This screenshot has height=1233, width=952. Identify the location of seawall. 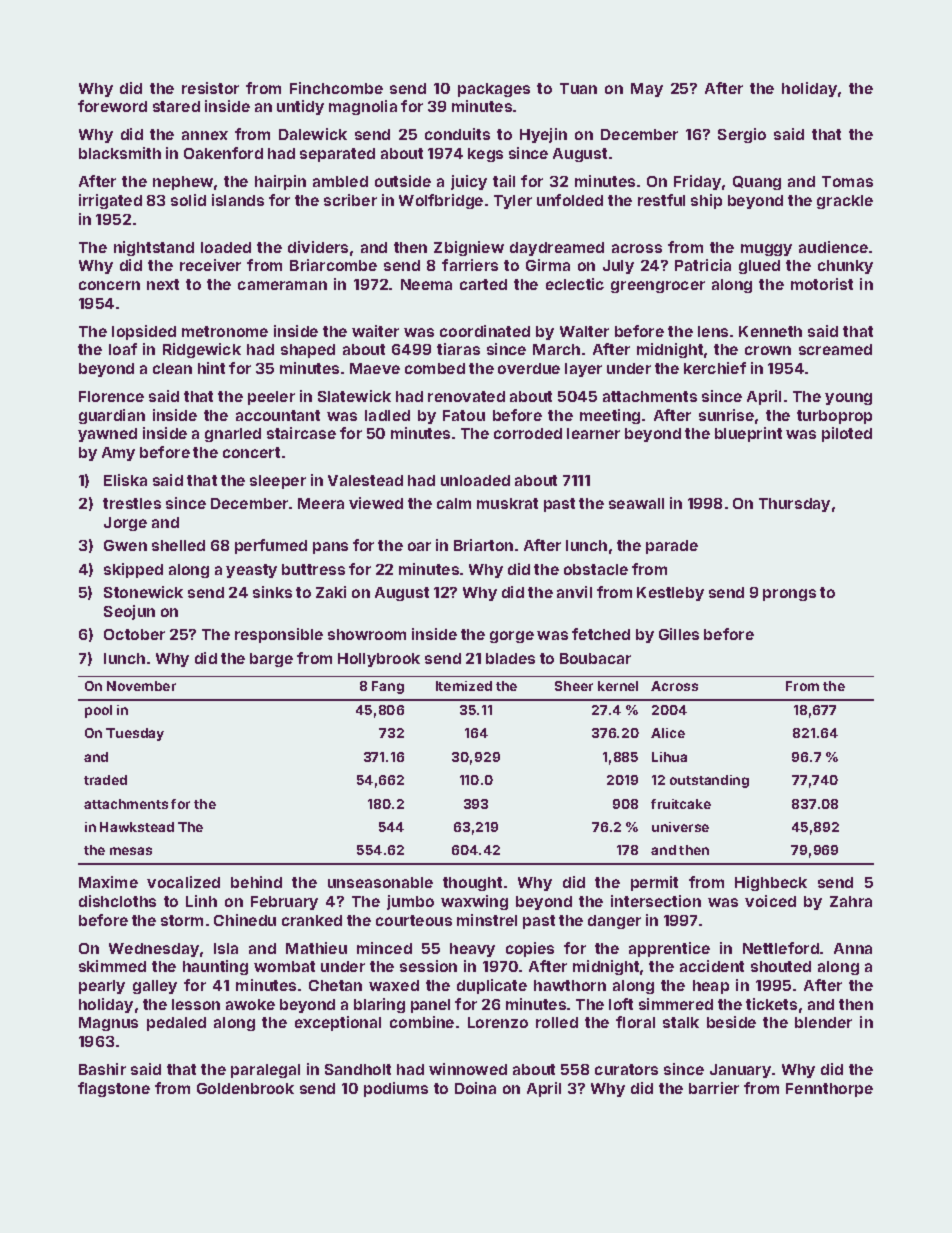
(636, 503).
